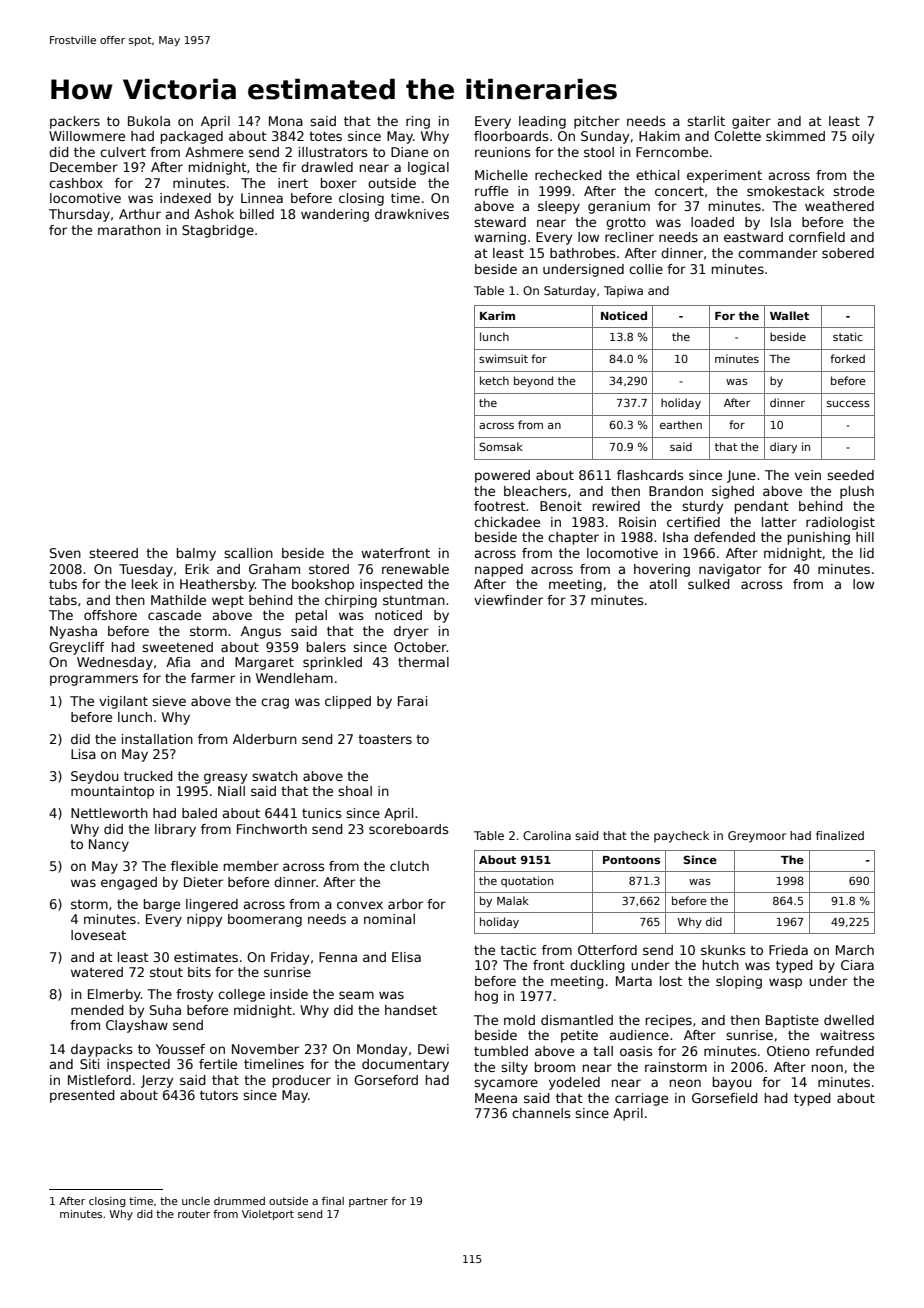 This document has height=1308, width=924. I want to click on Ashmere, so click(214, 152).
